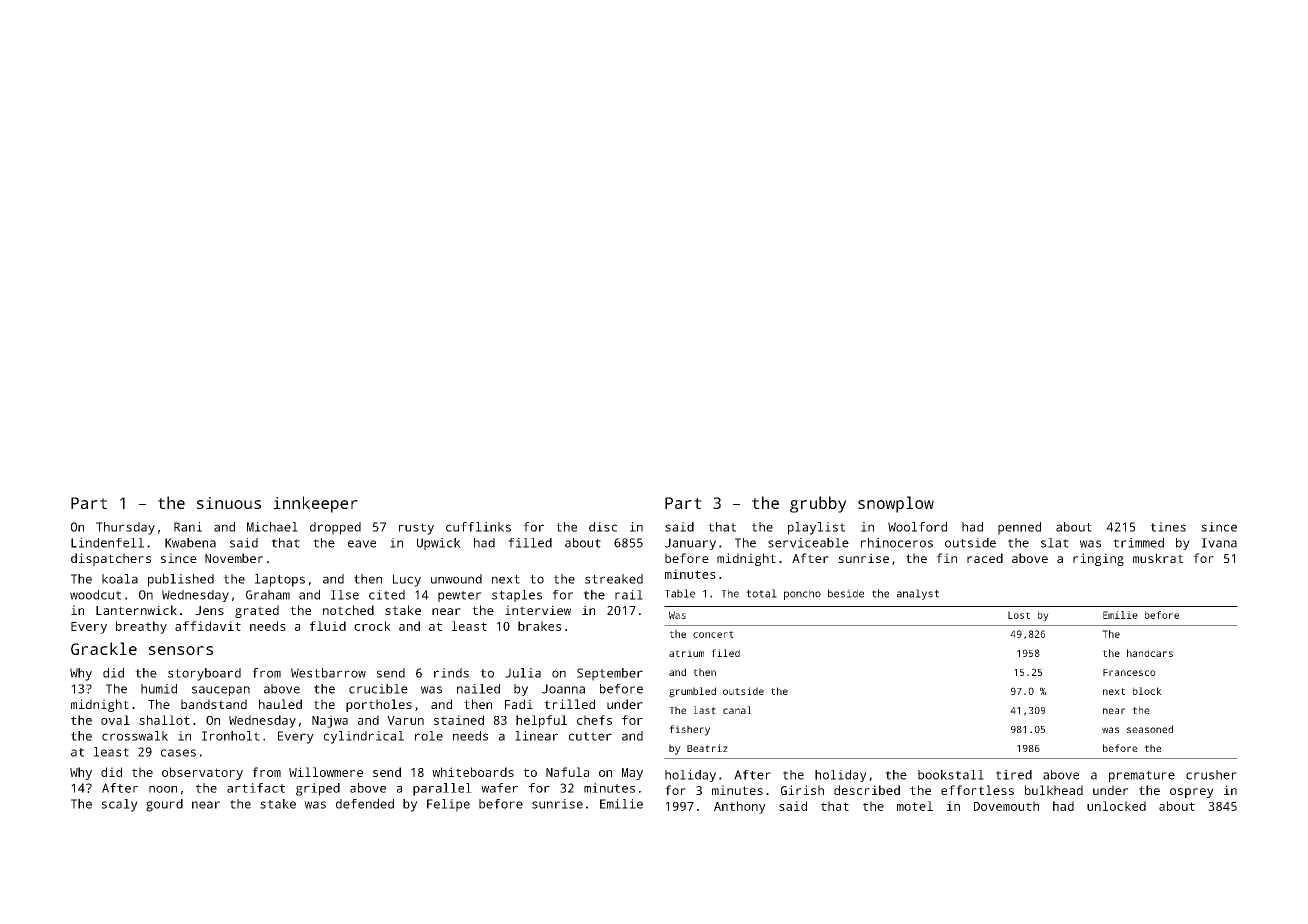  What do you see at coordinates (816, 528) in the document?
I see `playlist` at bounding box center [816, 528].
